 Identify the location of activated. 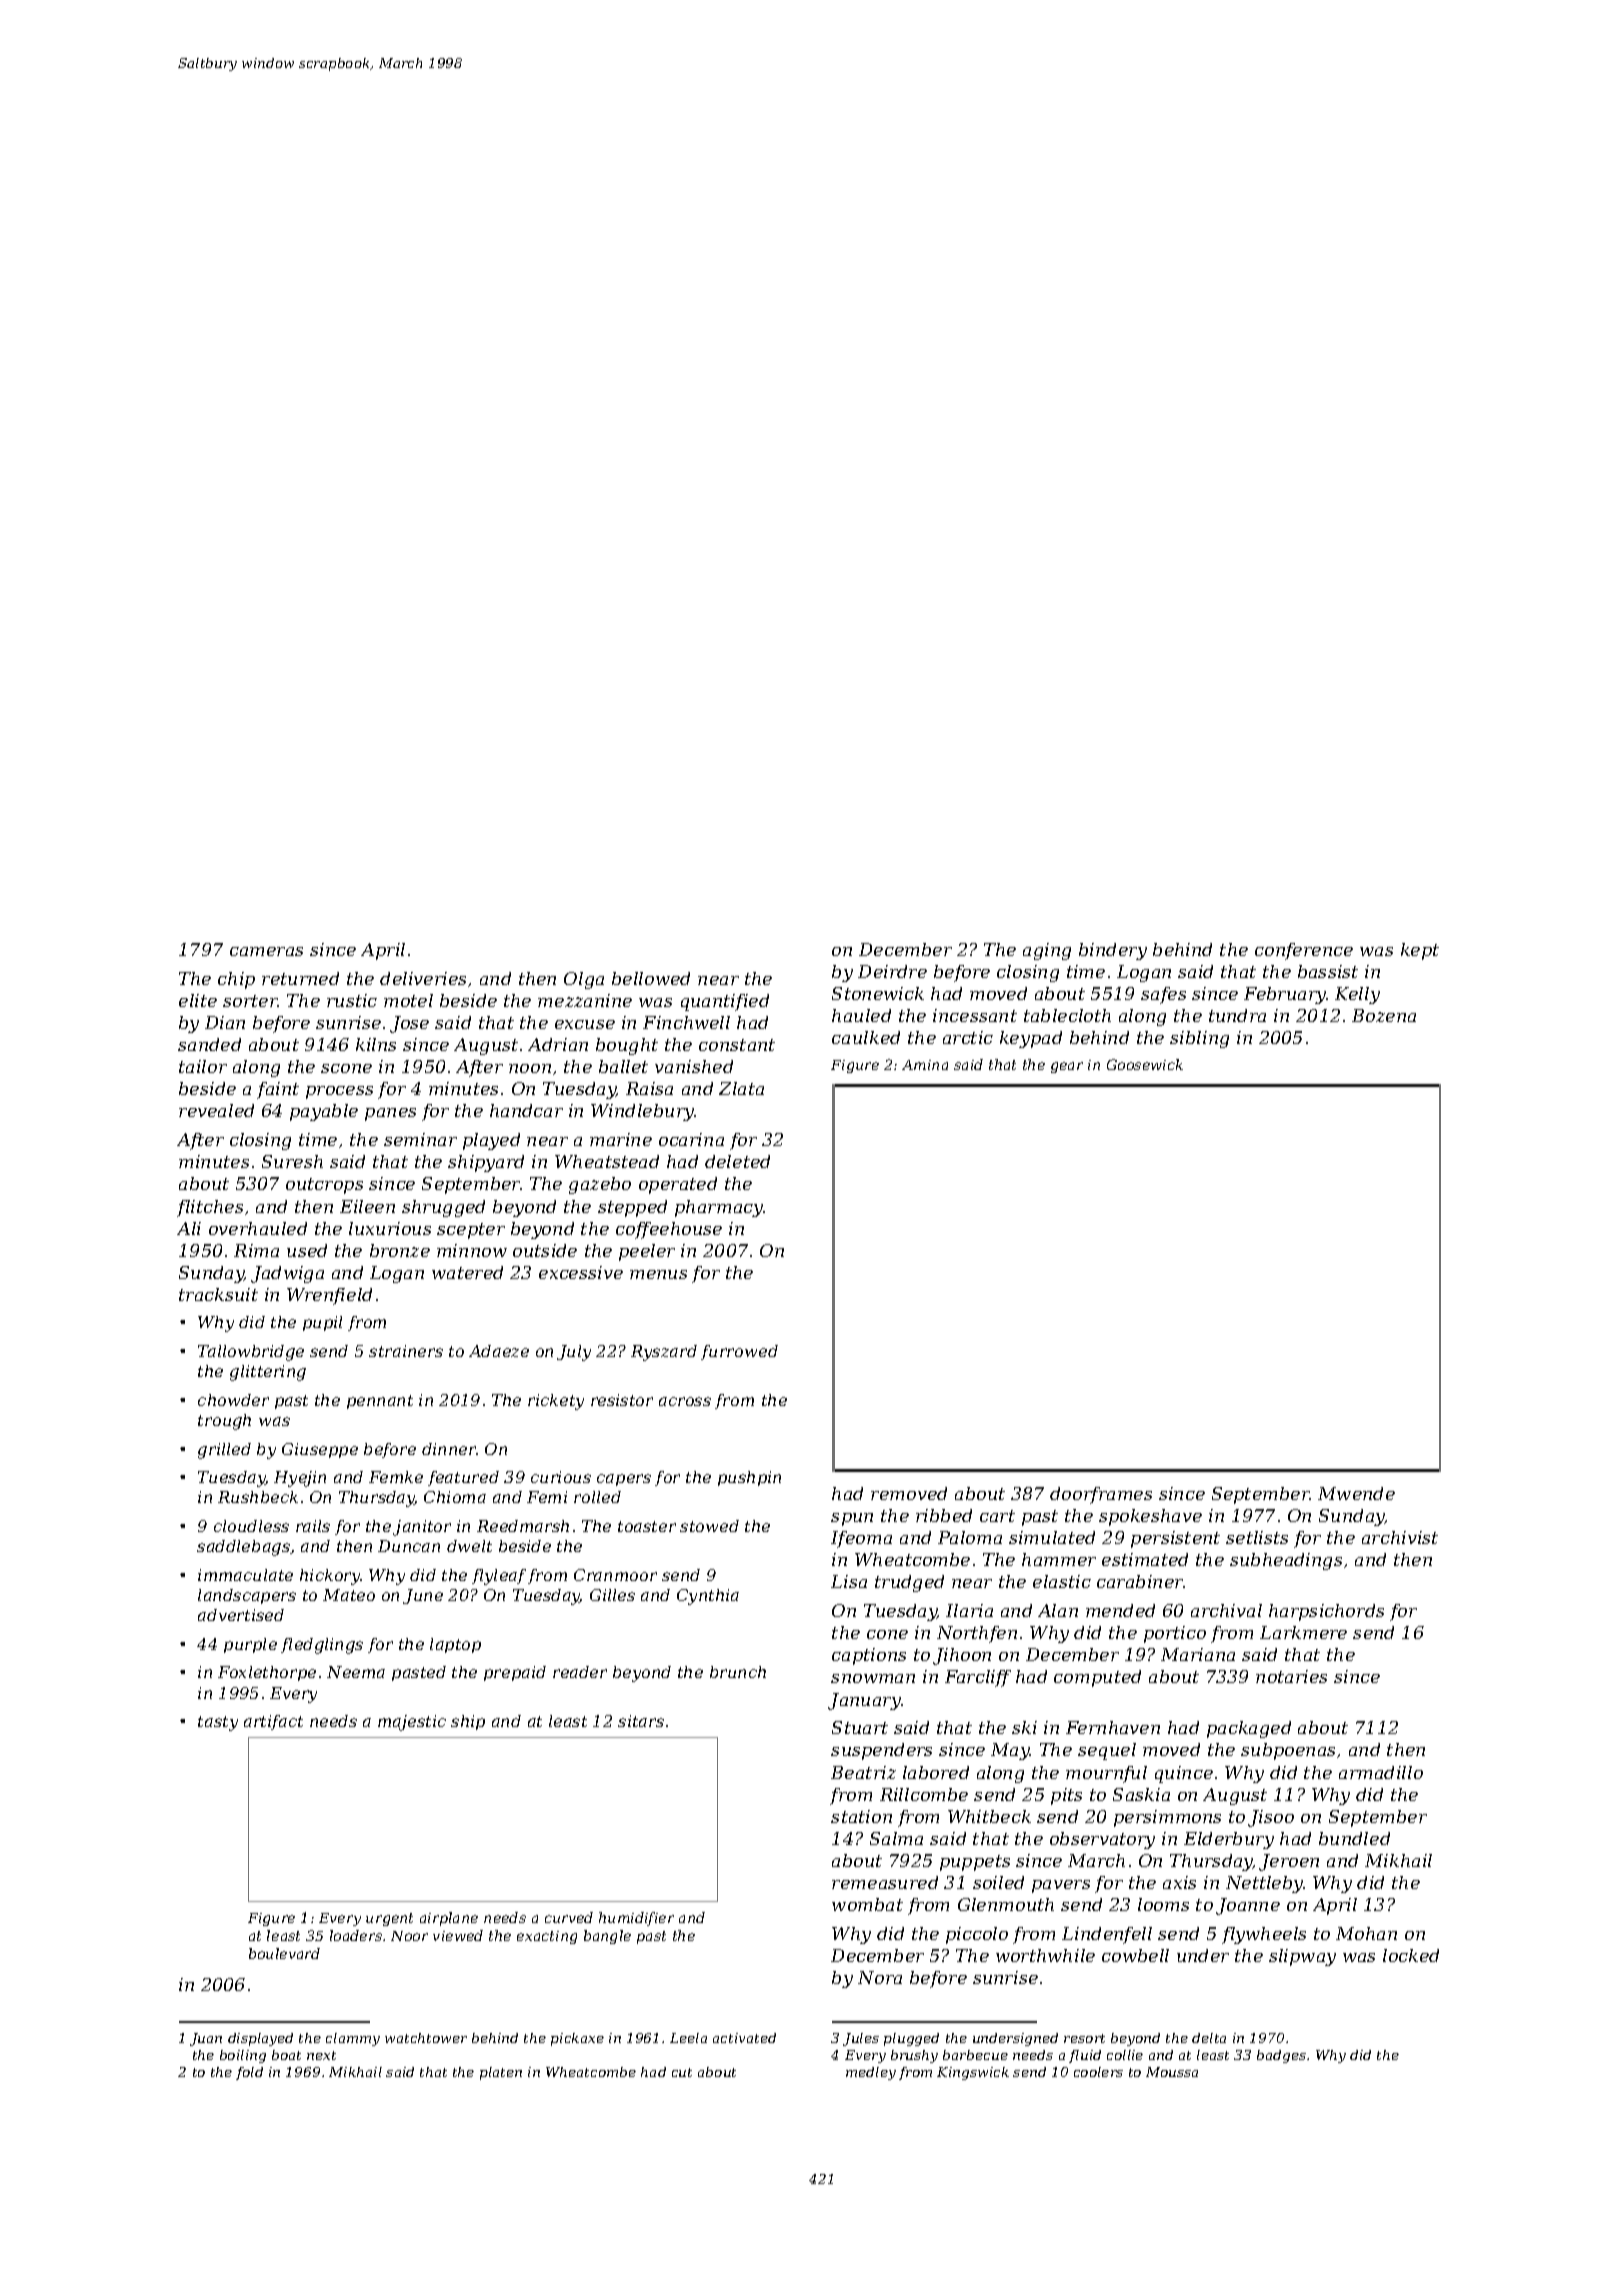
(744, 2038).
